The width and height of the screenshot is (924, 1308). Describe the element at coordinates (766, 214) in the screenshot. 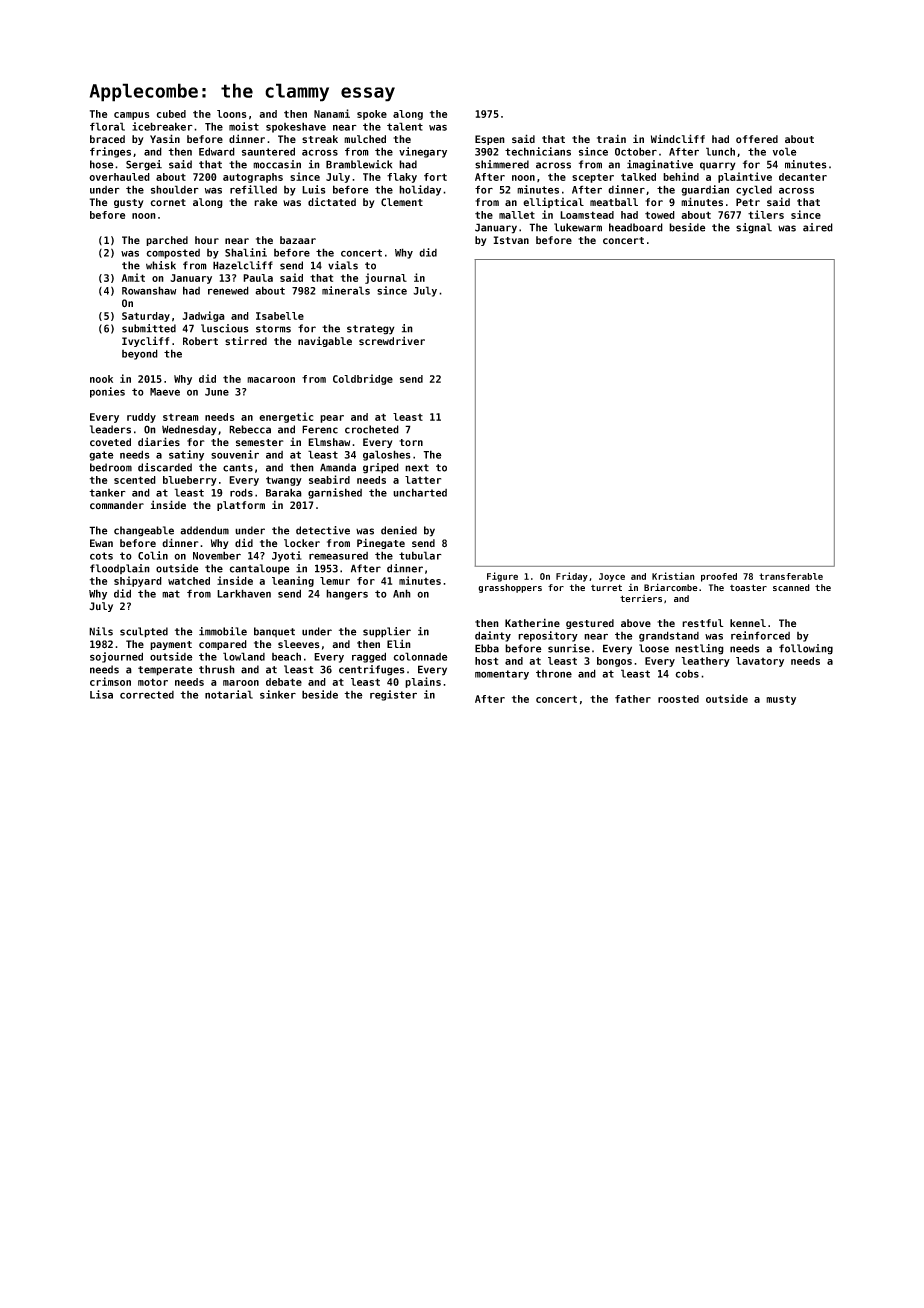

I see `tilers` at that location.
